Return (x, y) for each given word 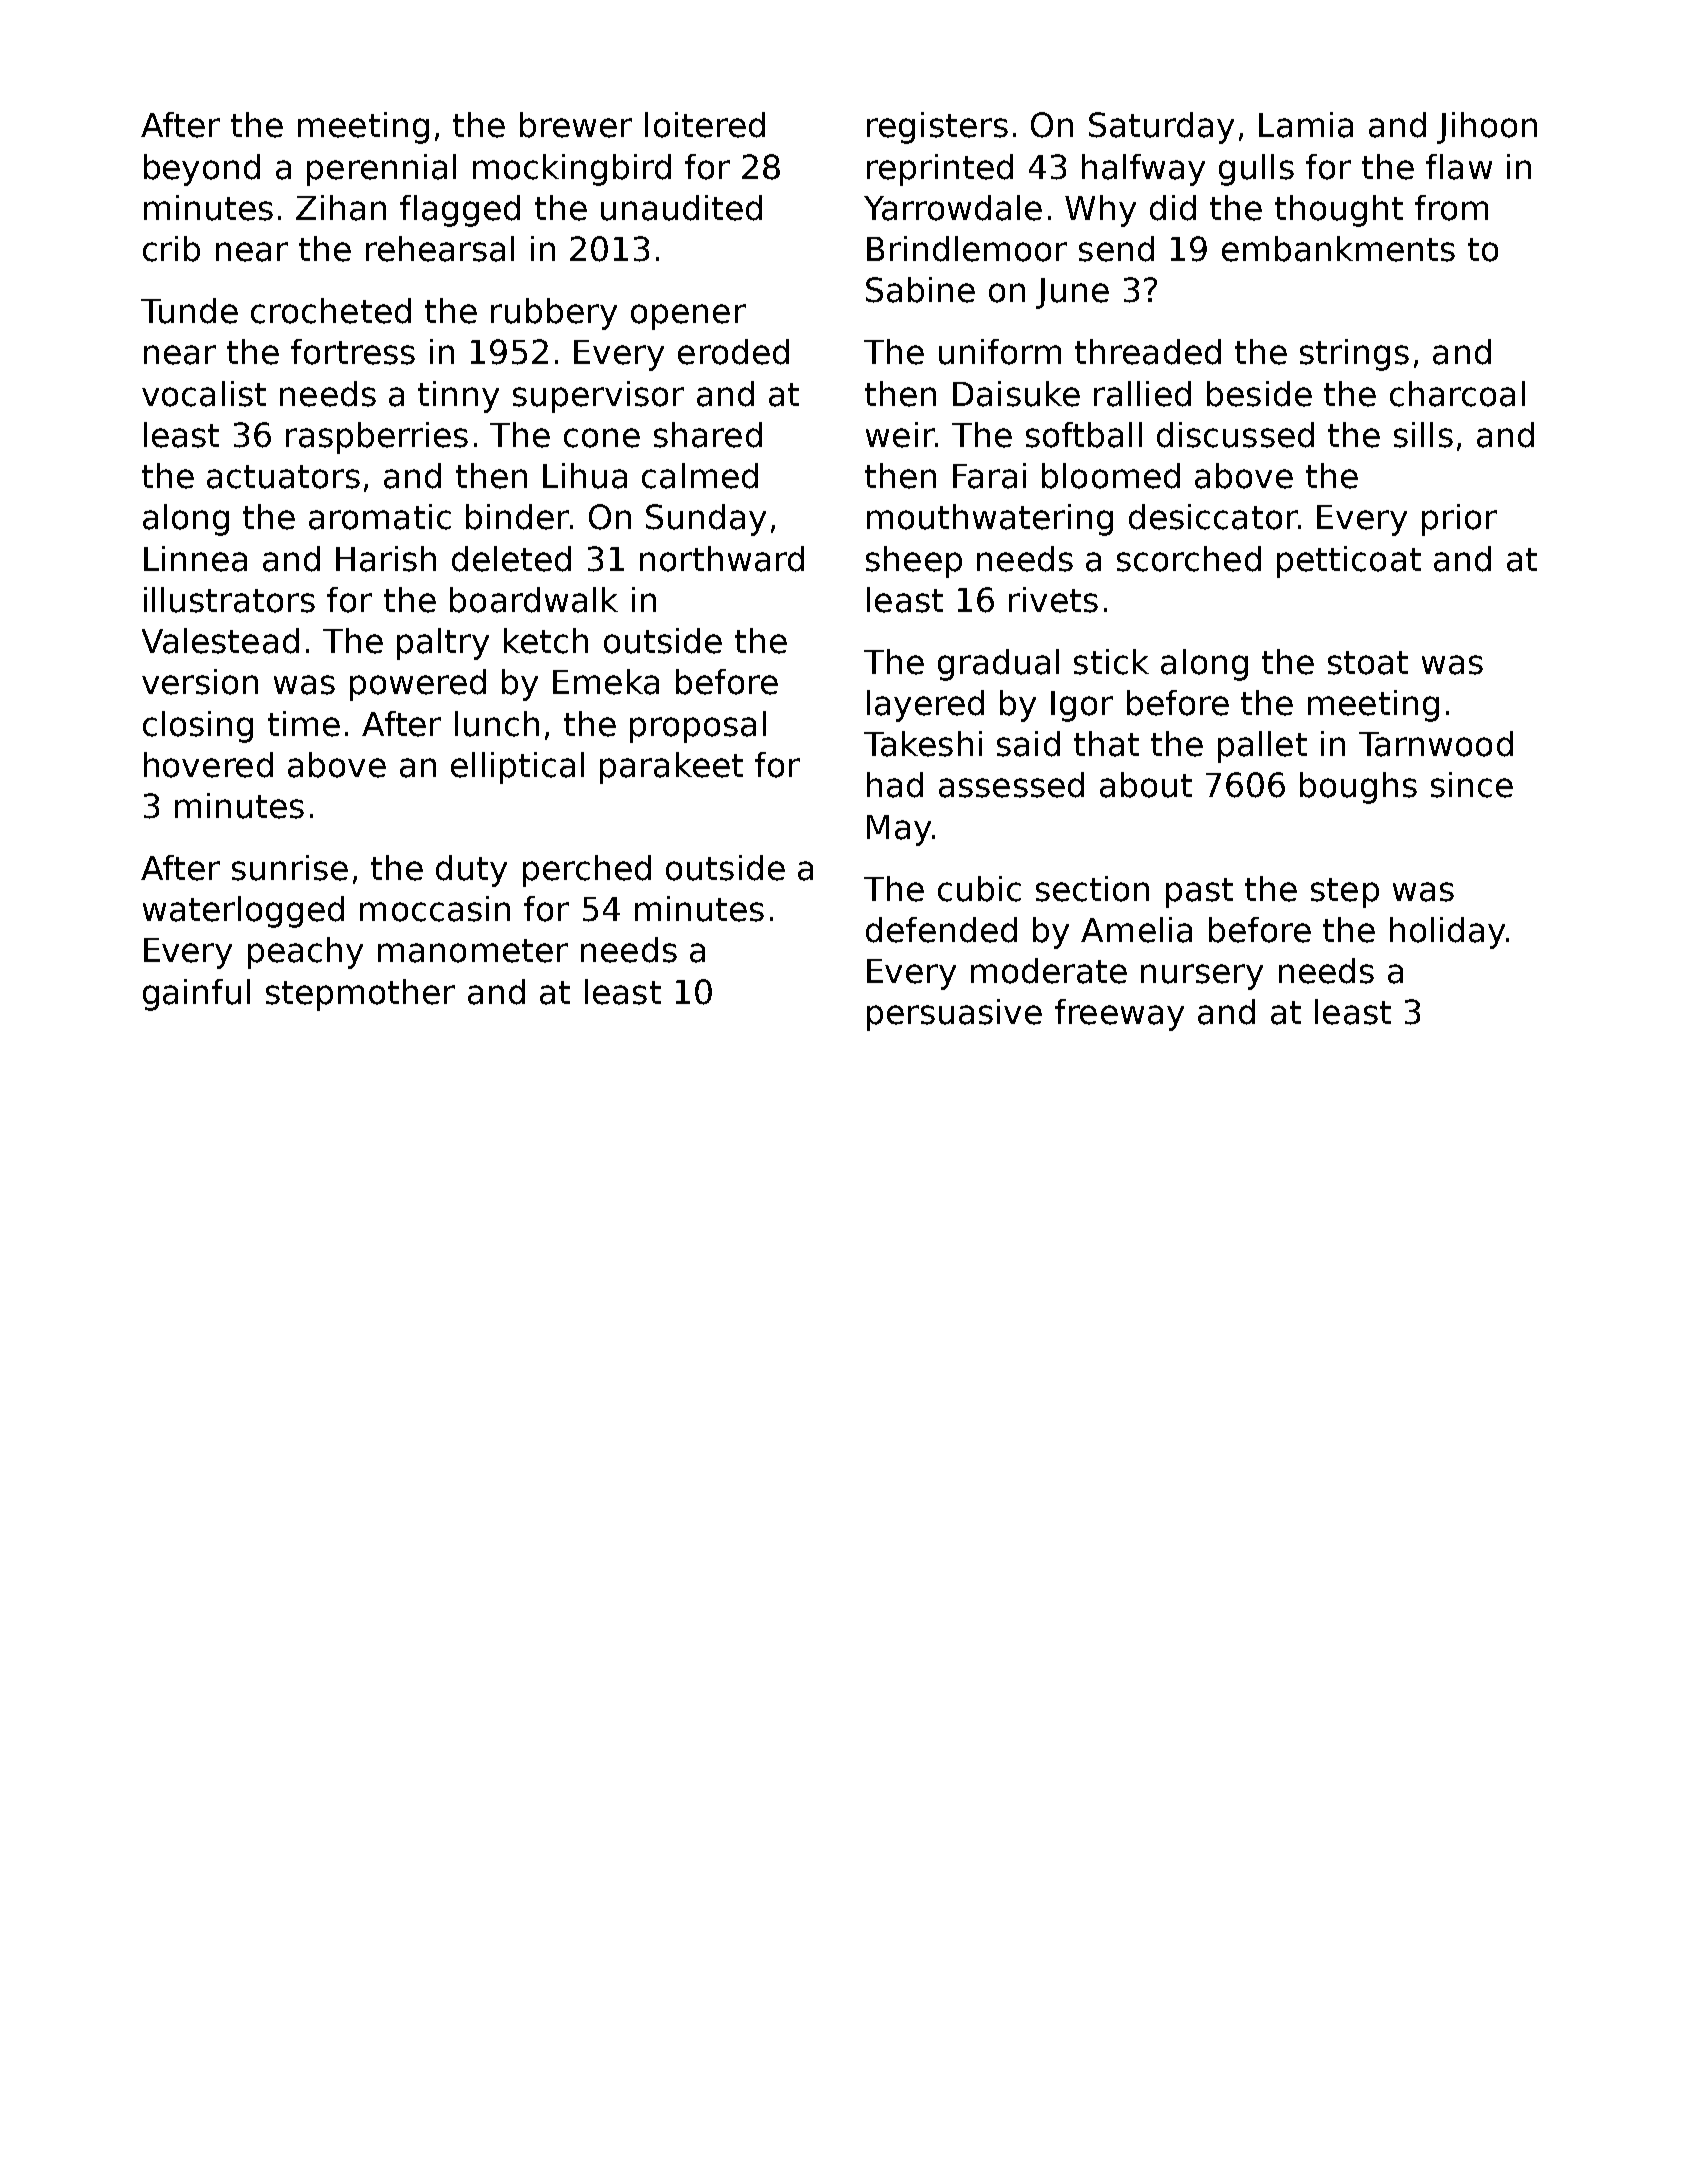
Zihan (341, 208)
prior (1459, 520)
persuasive (954, 1015)
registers (937, 128)
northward (722, 559)
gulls (1256, 170)
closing (198, 727)
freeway (1119, 1015)
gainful (196, 995)
